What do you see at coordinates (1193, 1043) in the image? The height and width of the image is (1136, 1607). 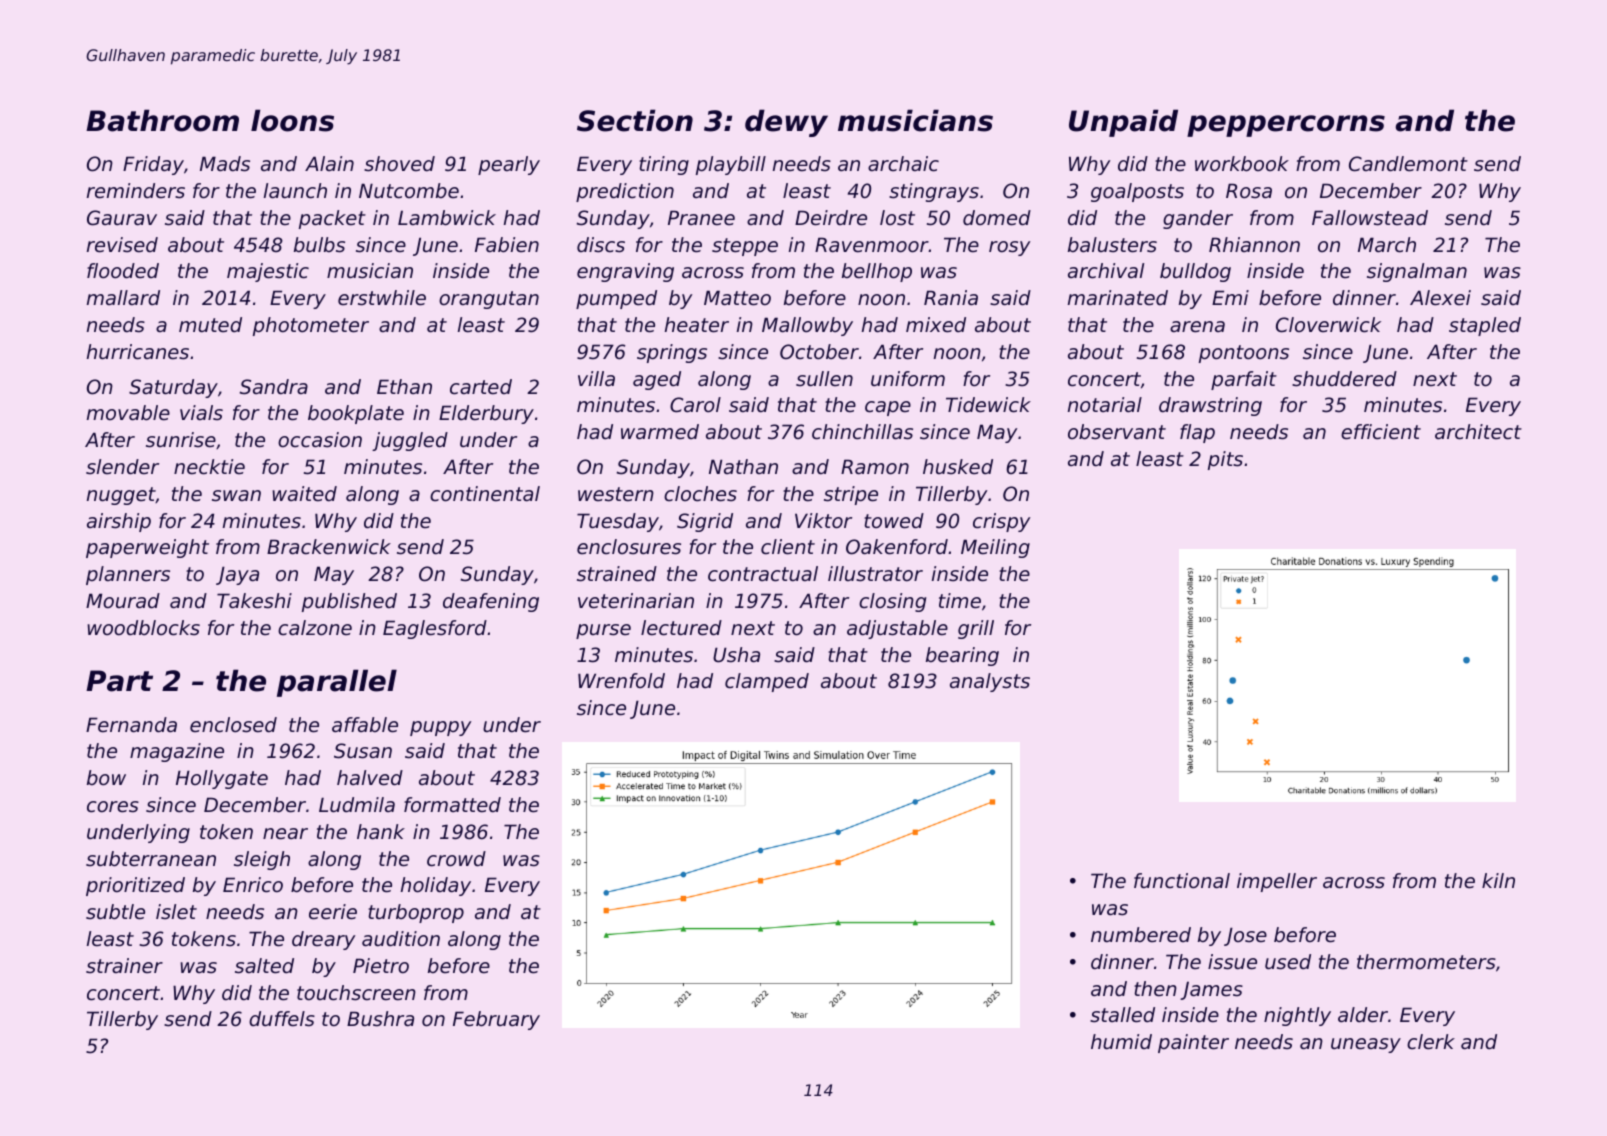 I see `painter` at bounding box center [1193, 1043].
